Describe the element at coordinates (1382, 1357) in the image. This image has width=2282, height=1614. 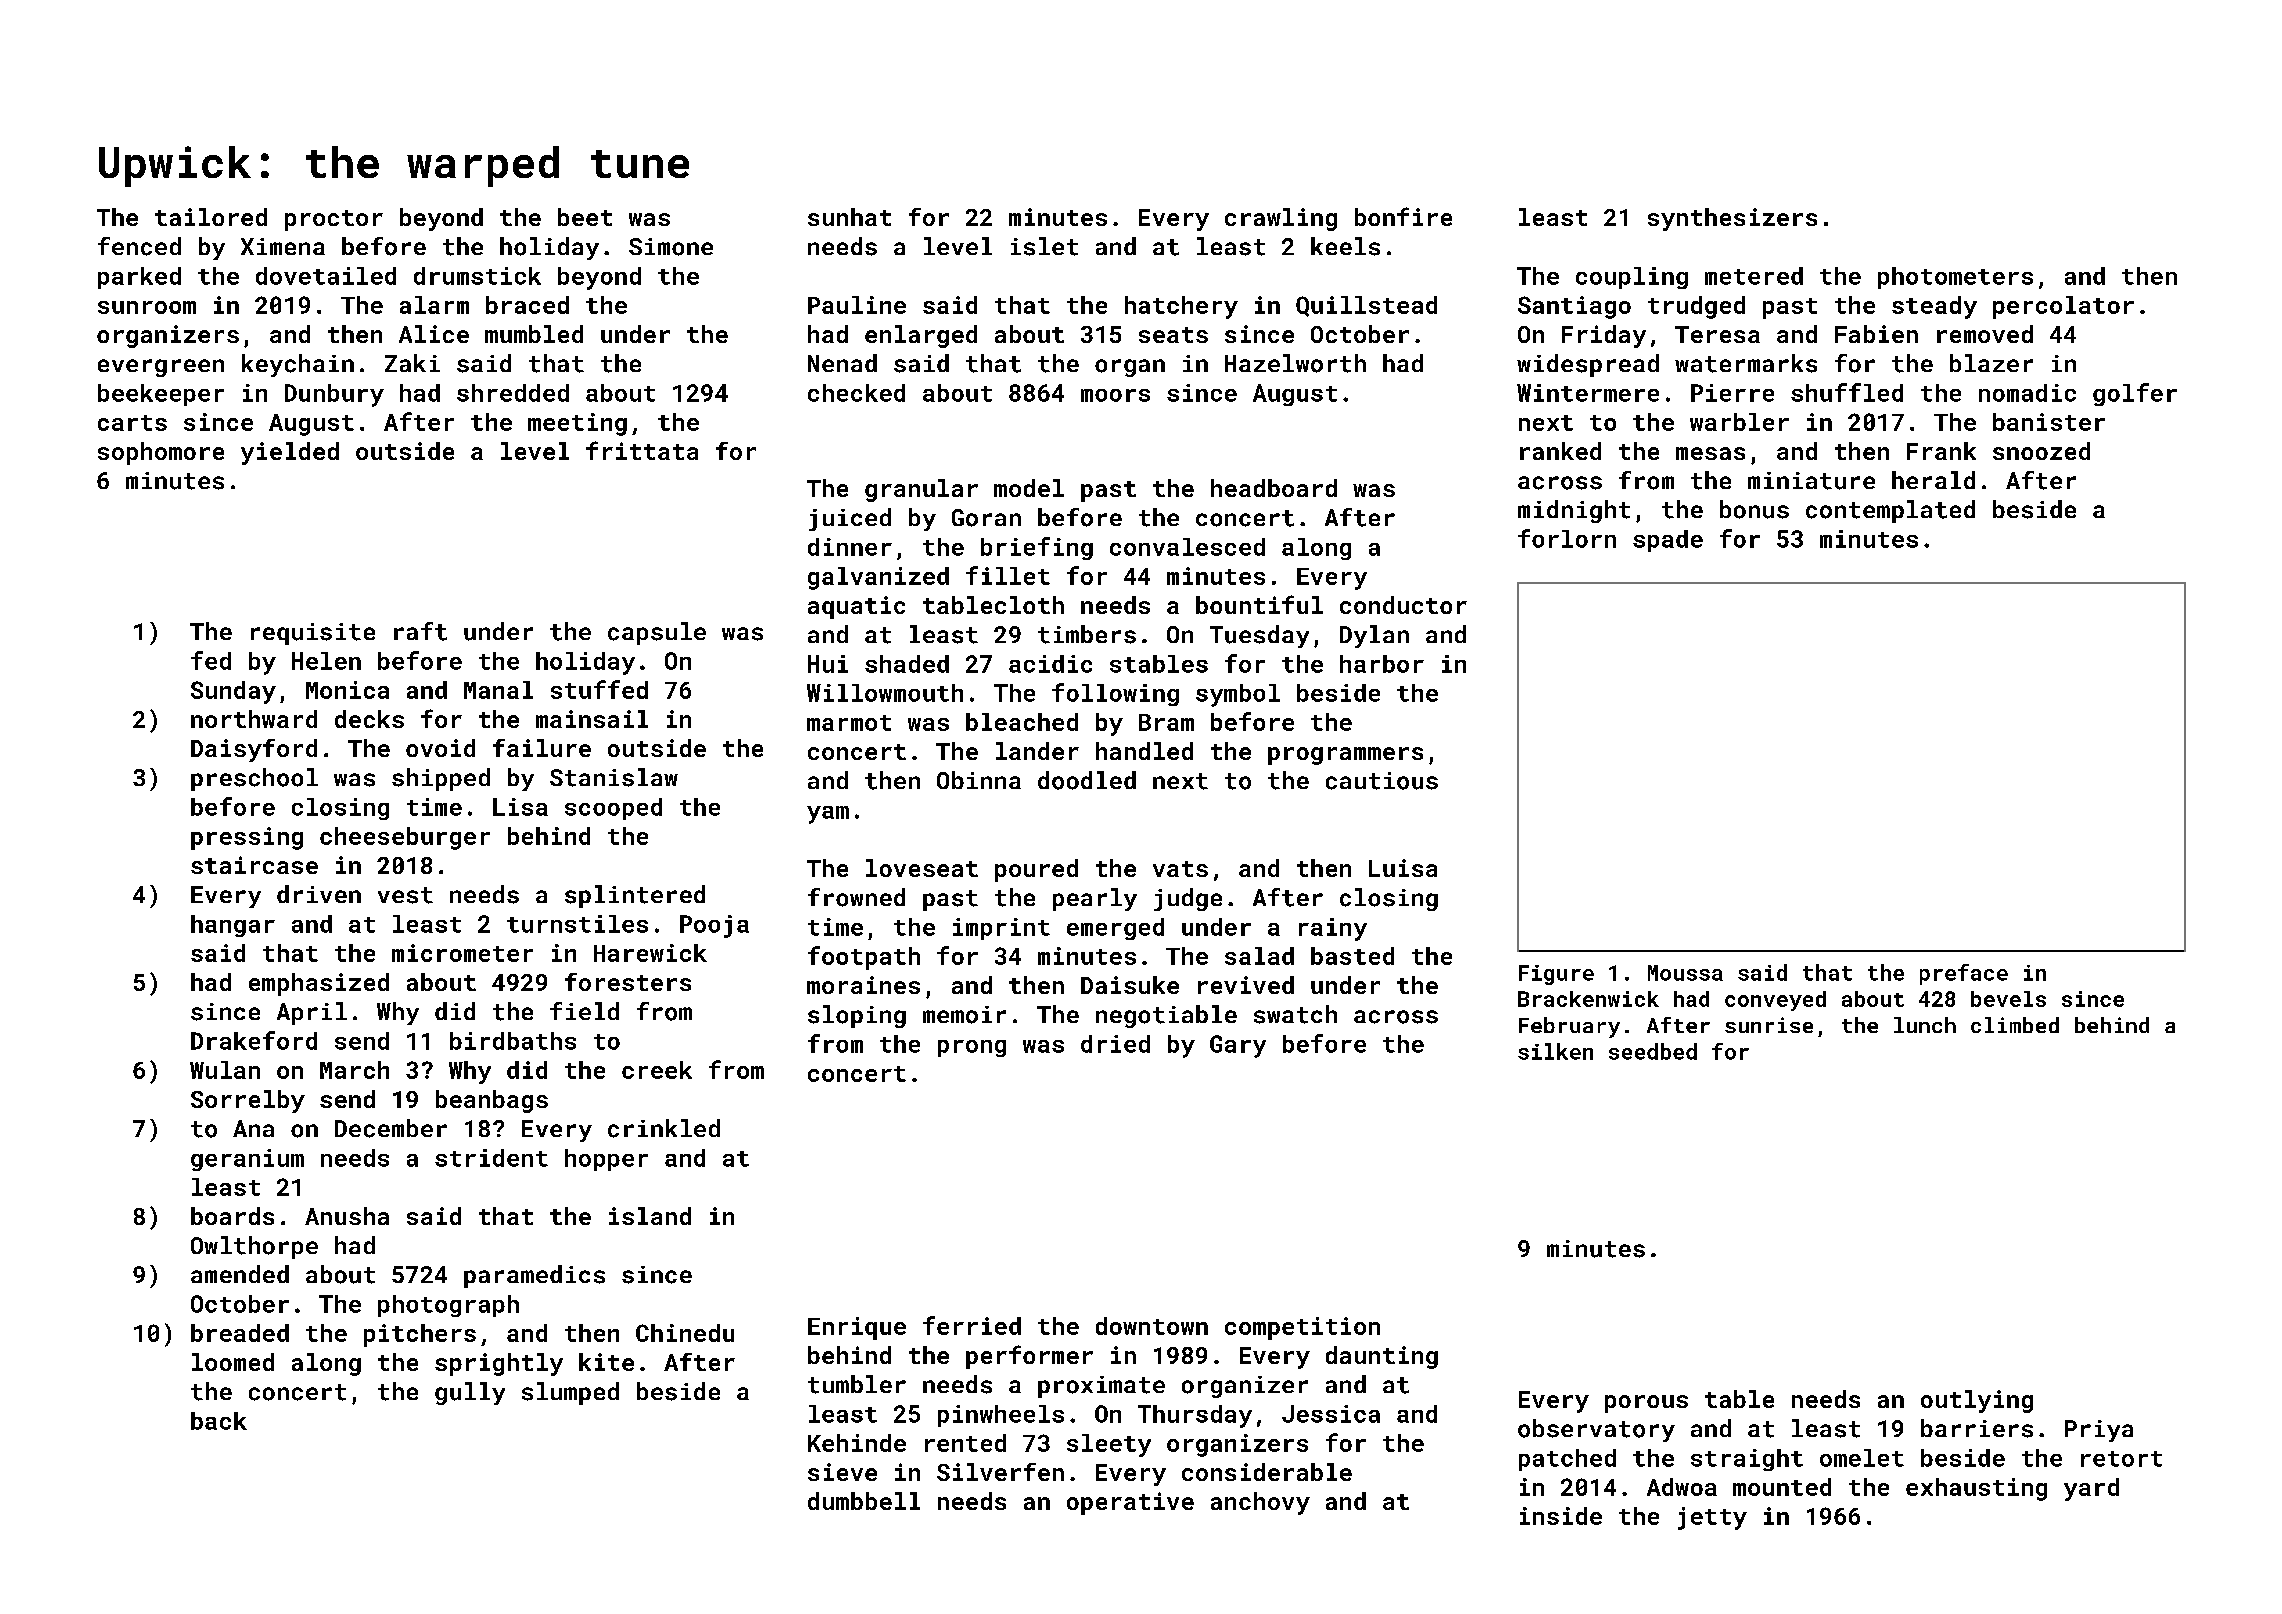
I see `daunting` at that location.
